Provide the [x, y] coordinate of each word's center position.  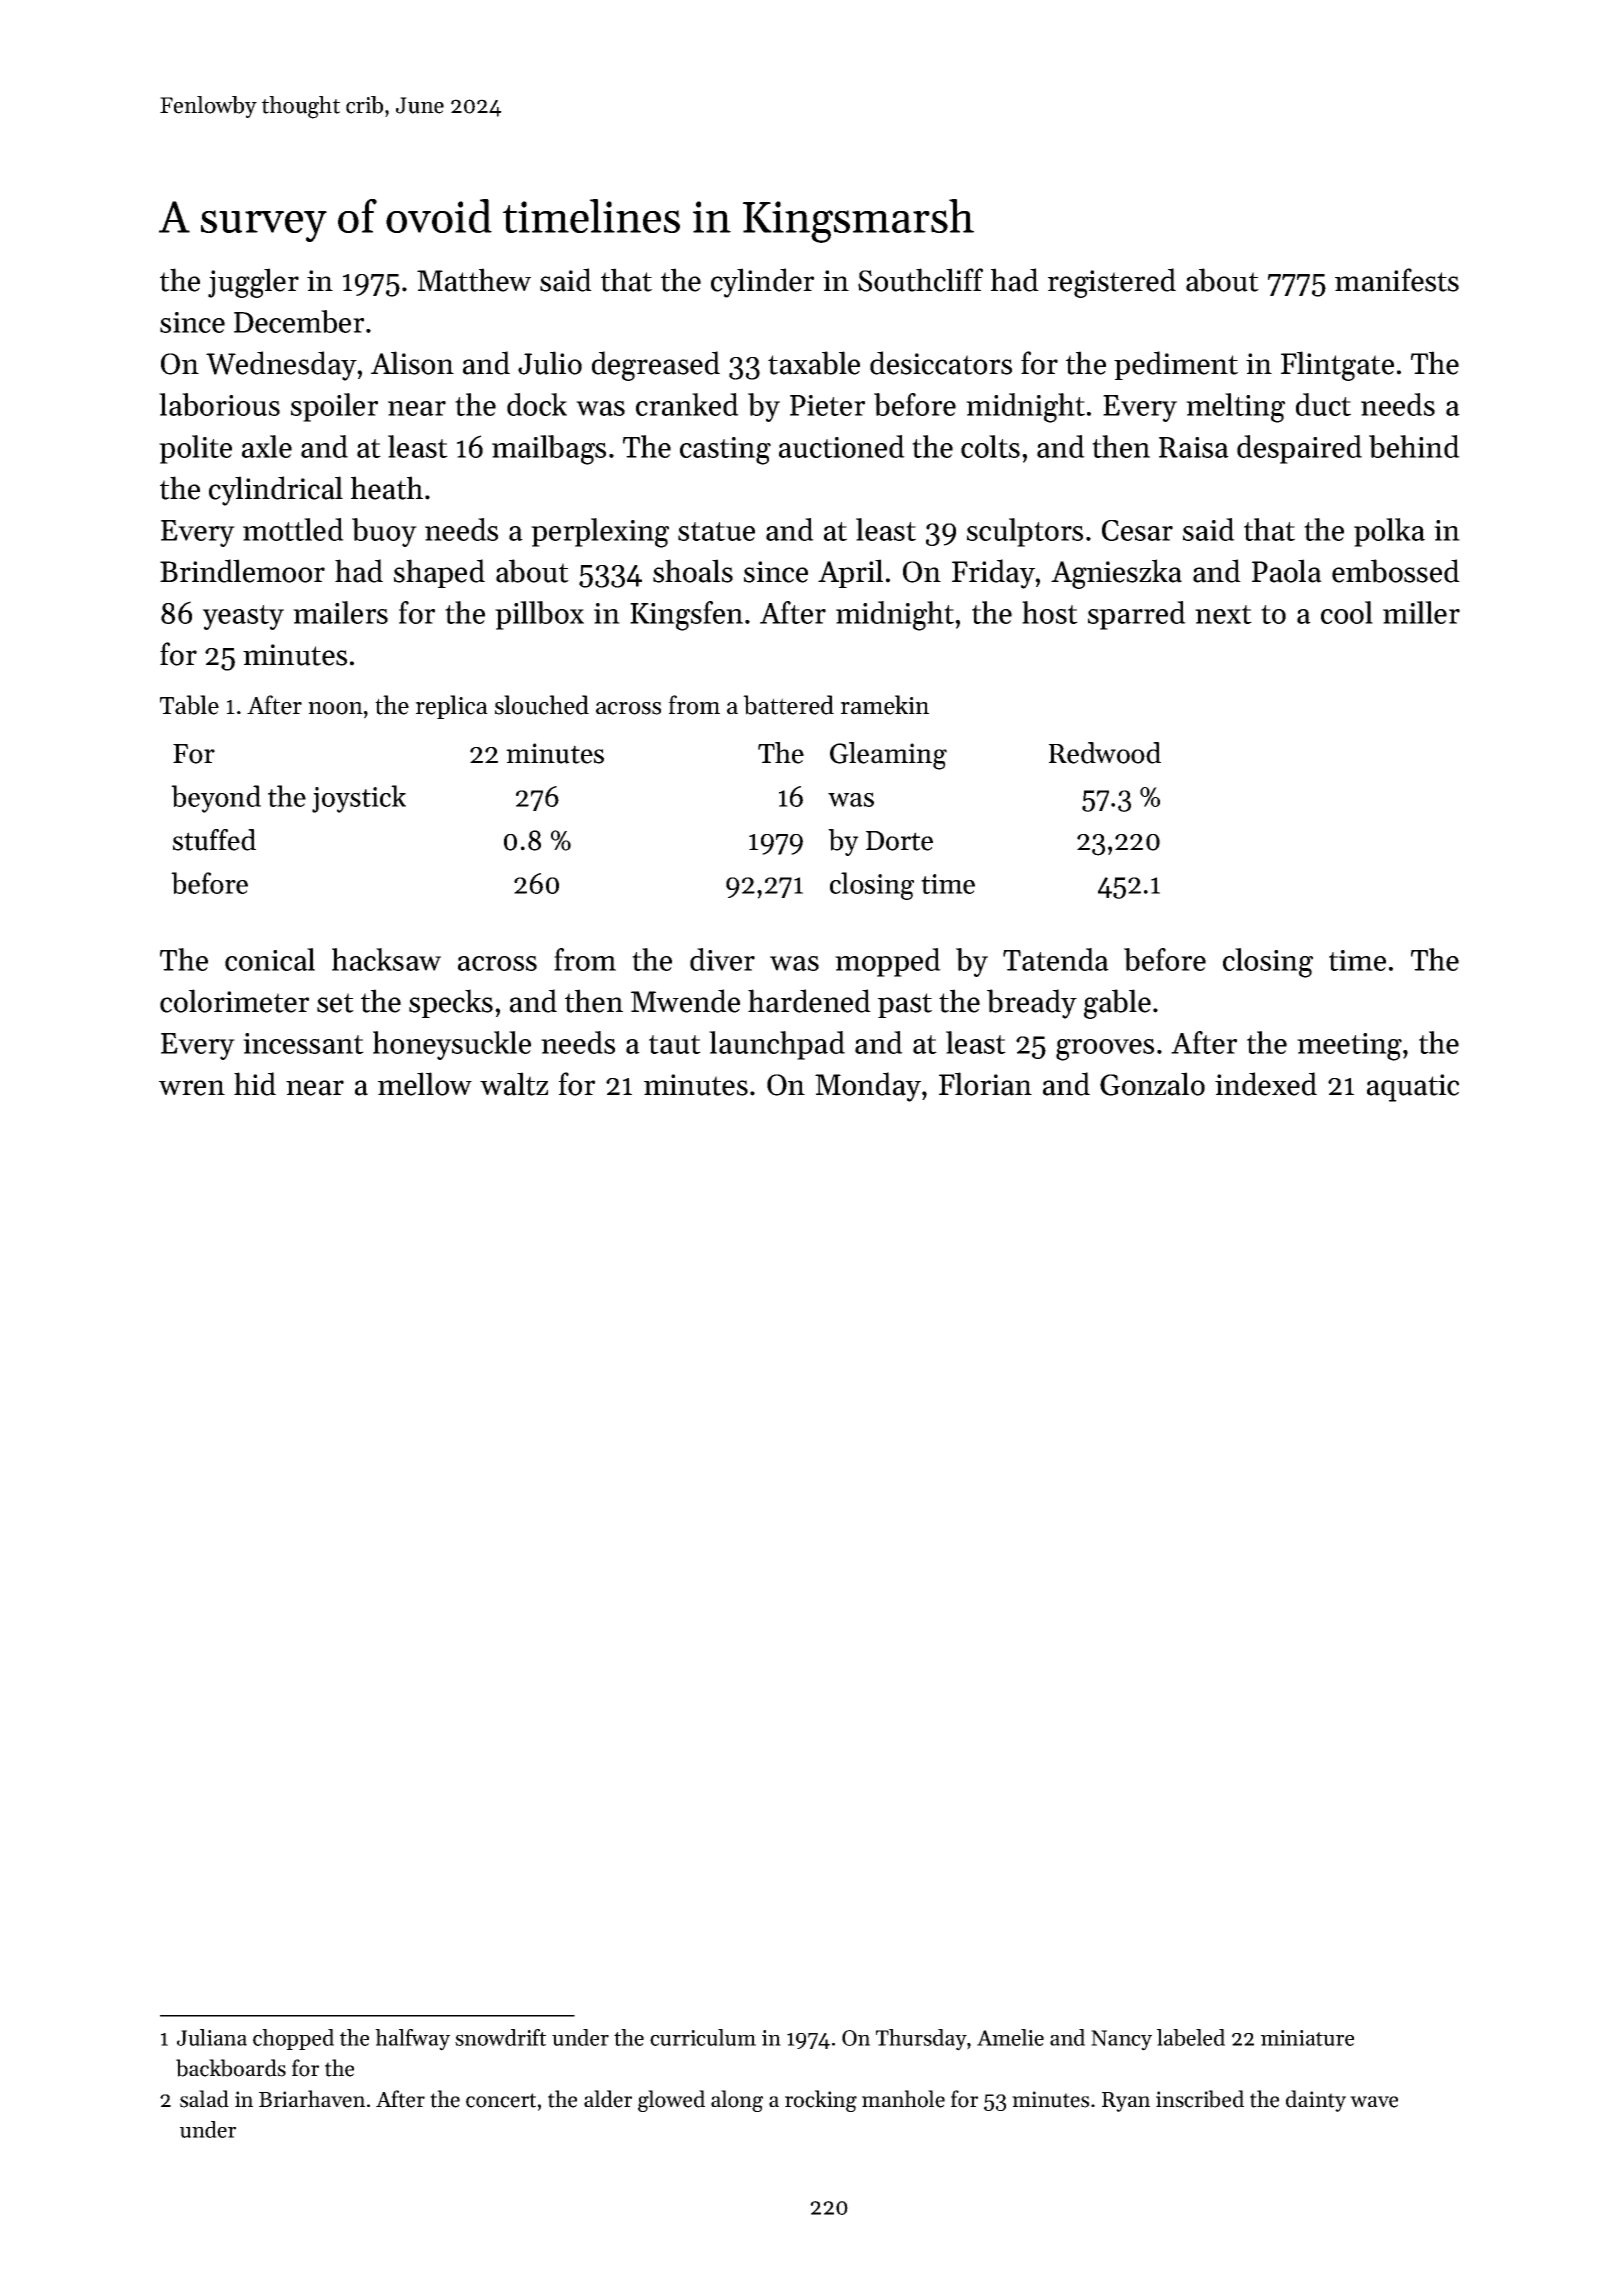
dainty [1316, 2101]
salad [204, 2099]
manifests [1397, 280]
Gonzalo [1152, 1084]
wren [192, 1088]
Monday [868, 1087]
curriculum [703, 2037]
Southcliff [920, 280]
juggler [253, 283]
